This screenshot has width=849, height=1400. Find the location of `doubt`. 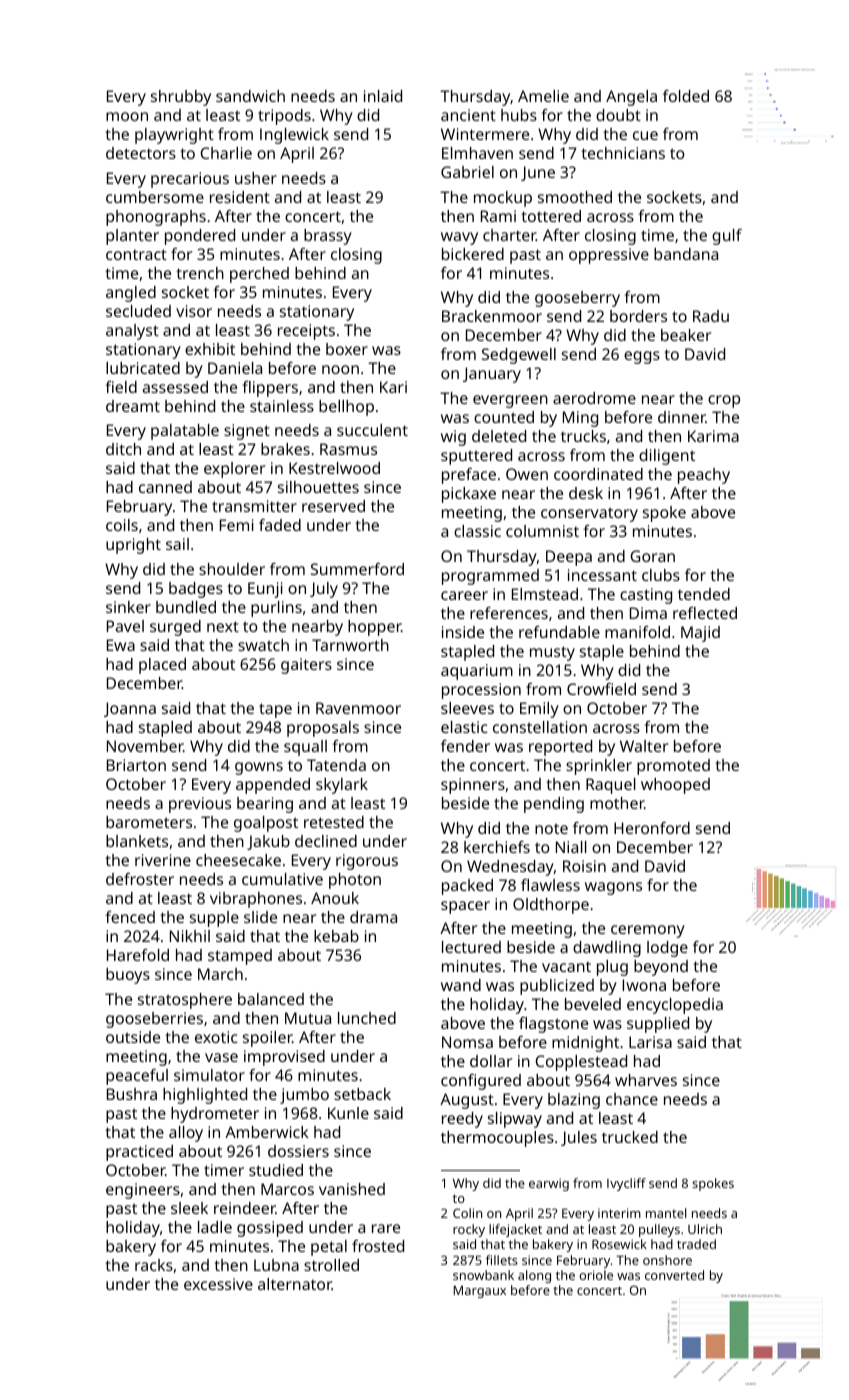

doubt is located at coordinates (618, 115).
